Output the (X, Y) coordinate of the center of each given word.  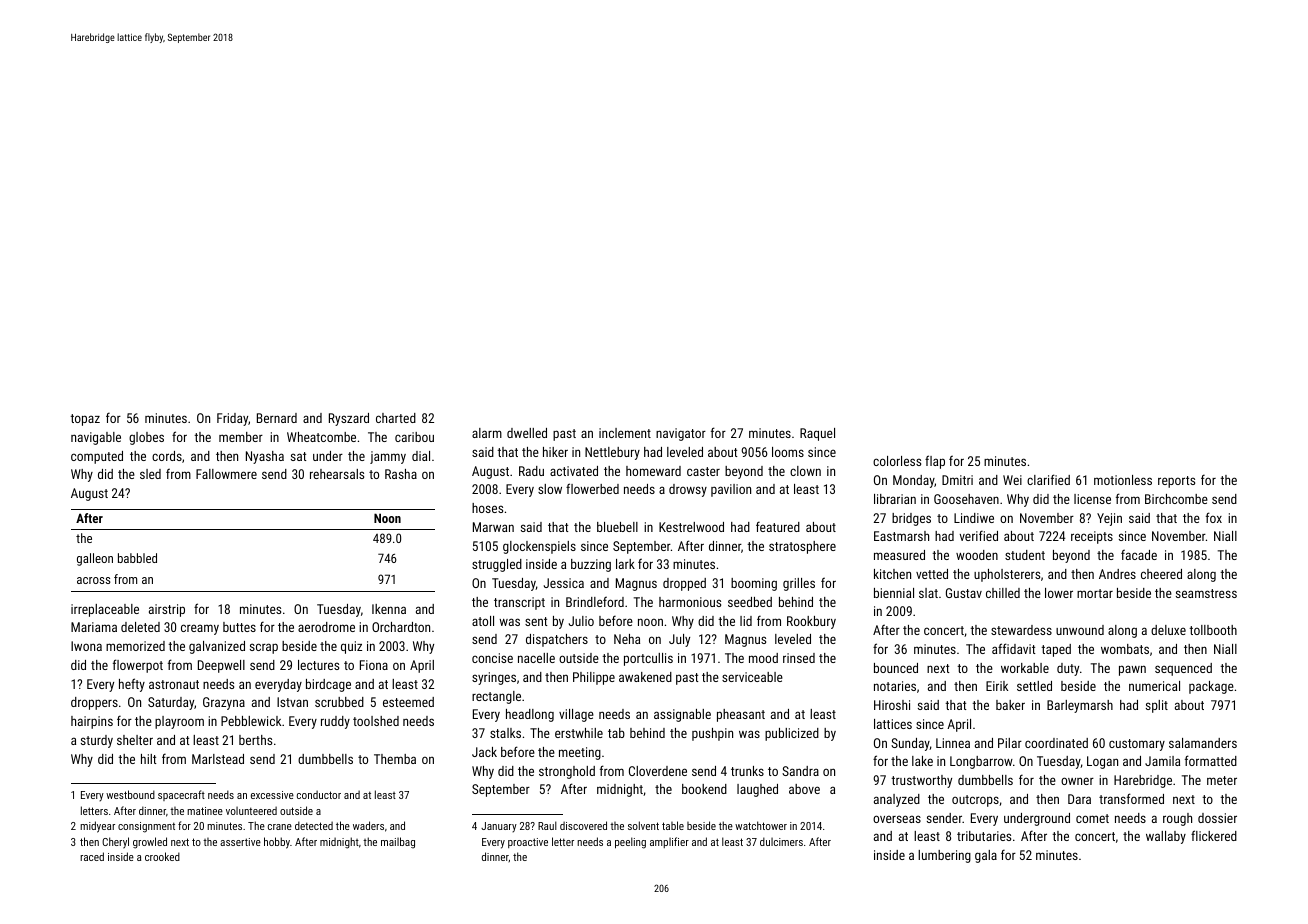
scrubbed (339, 702)
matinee (205, 811)
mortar (1095, 593)
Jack (484, 752)
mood (763, 658)
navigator (681, 434)
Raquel (817, 434)
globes (146, 438)
